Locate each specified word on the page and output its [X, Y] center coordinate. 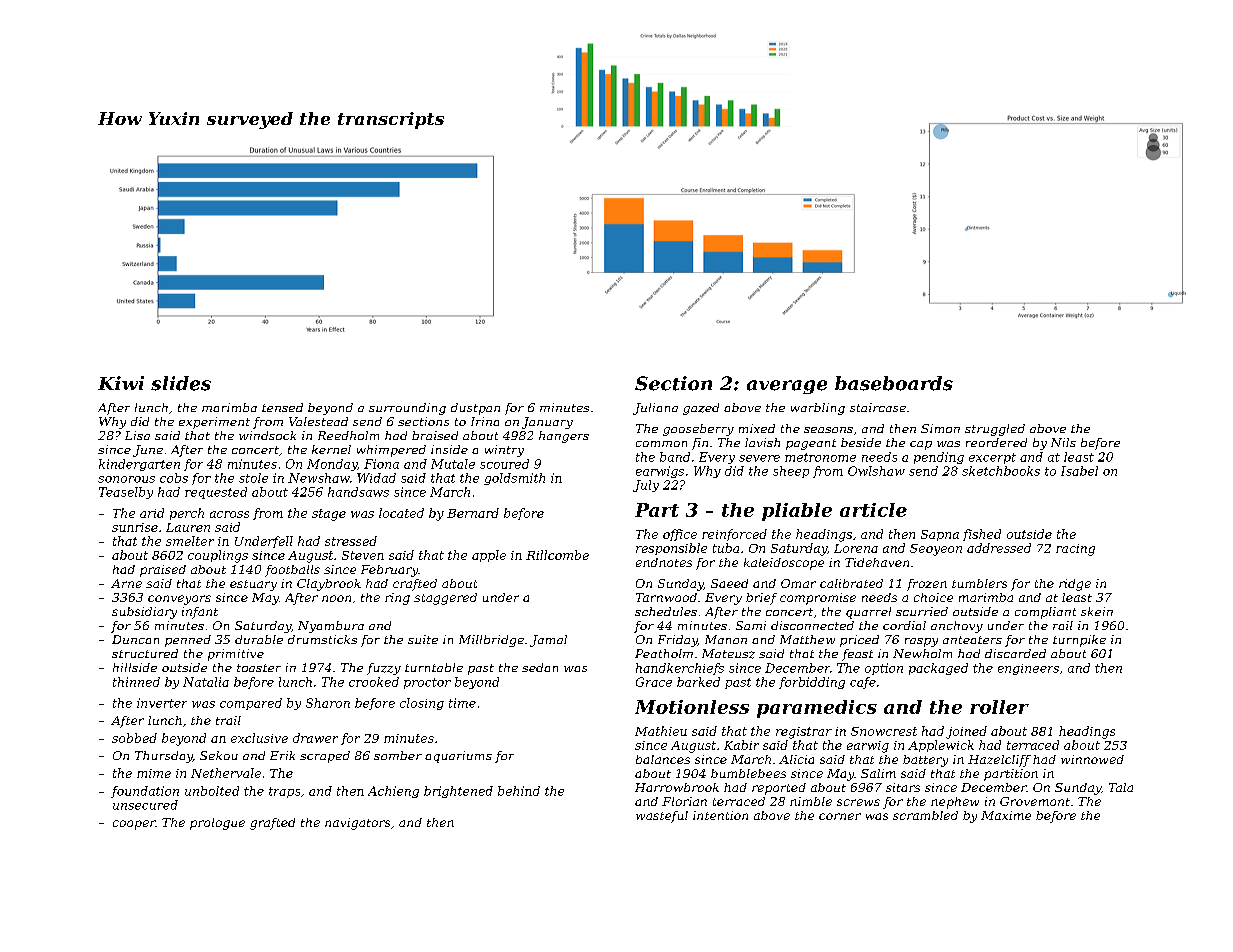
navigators [357, 824]
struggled [995, 430]
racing [1075, 550]
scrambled [925, 815]
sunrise [135, 527]
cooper [134, 825]
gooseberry [698, 430]
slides [181, 383]
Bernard [473, 513]
